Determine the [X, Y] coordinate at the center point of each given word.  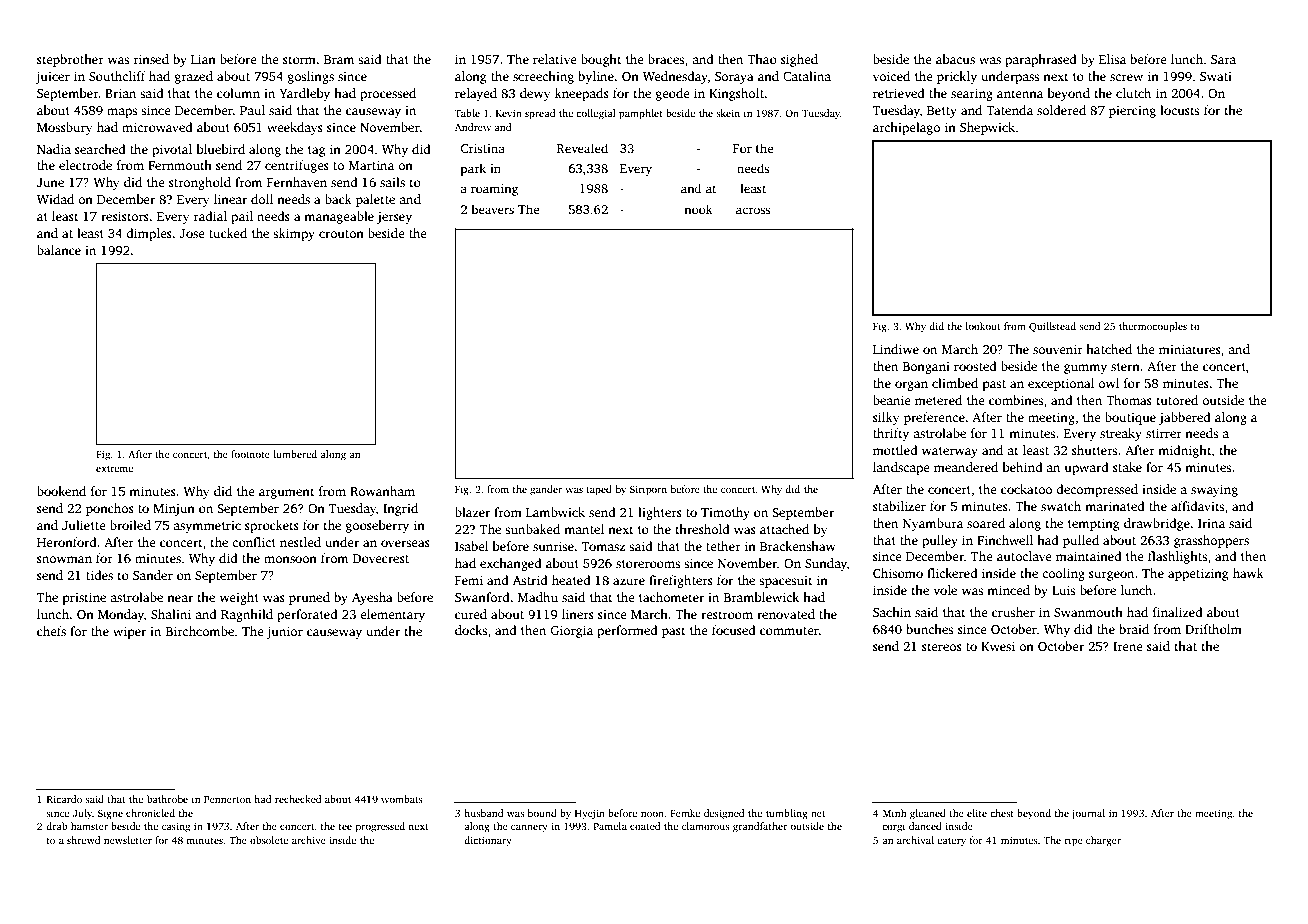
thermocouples [1153, 327]
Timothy [725, 513]
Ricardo [64, 799]
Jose [192, 233]
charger [1103, 841]
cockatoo [1026, 489]
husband [483, 813]
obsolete [269, 840]
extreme [114, 469]
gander [546, 490]
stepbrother [70, 60]
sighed [799, 60]
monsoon [290, 559]
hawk [1248, 573]
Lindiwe [896, 349]
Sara [1223, 59]
